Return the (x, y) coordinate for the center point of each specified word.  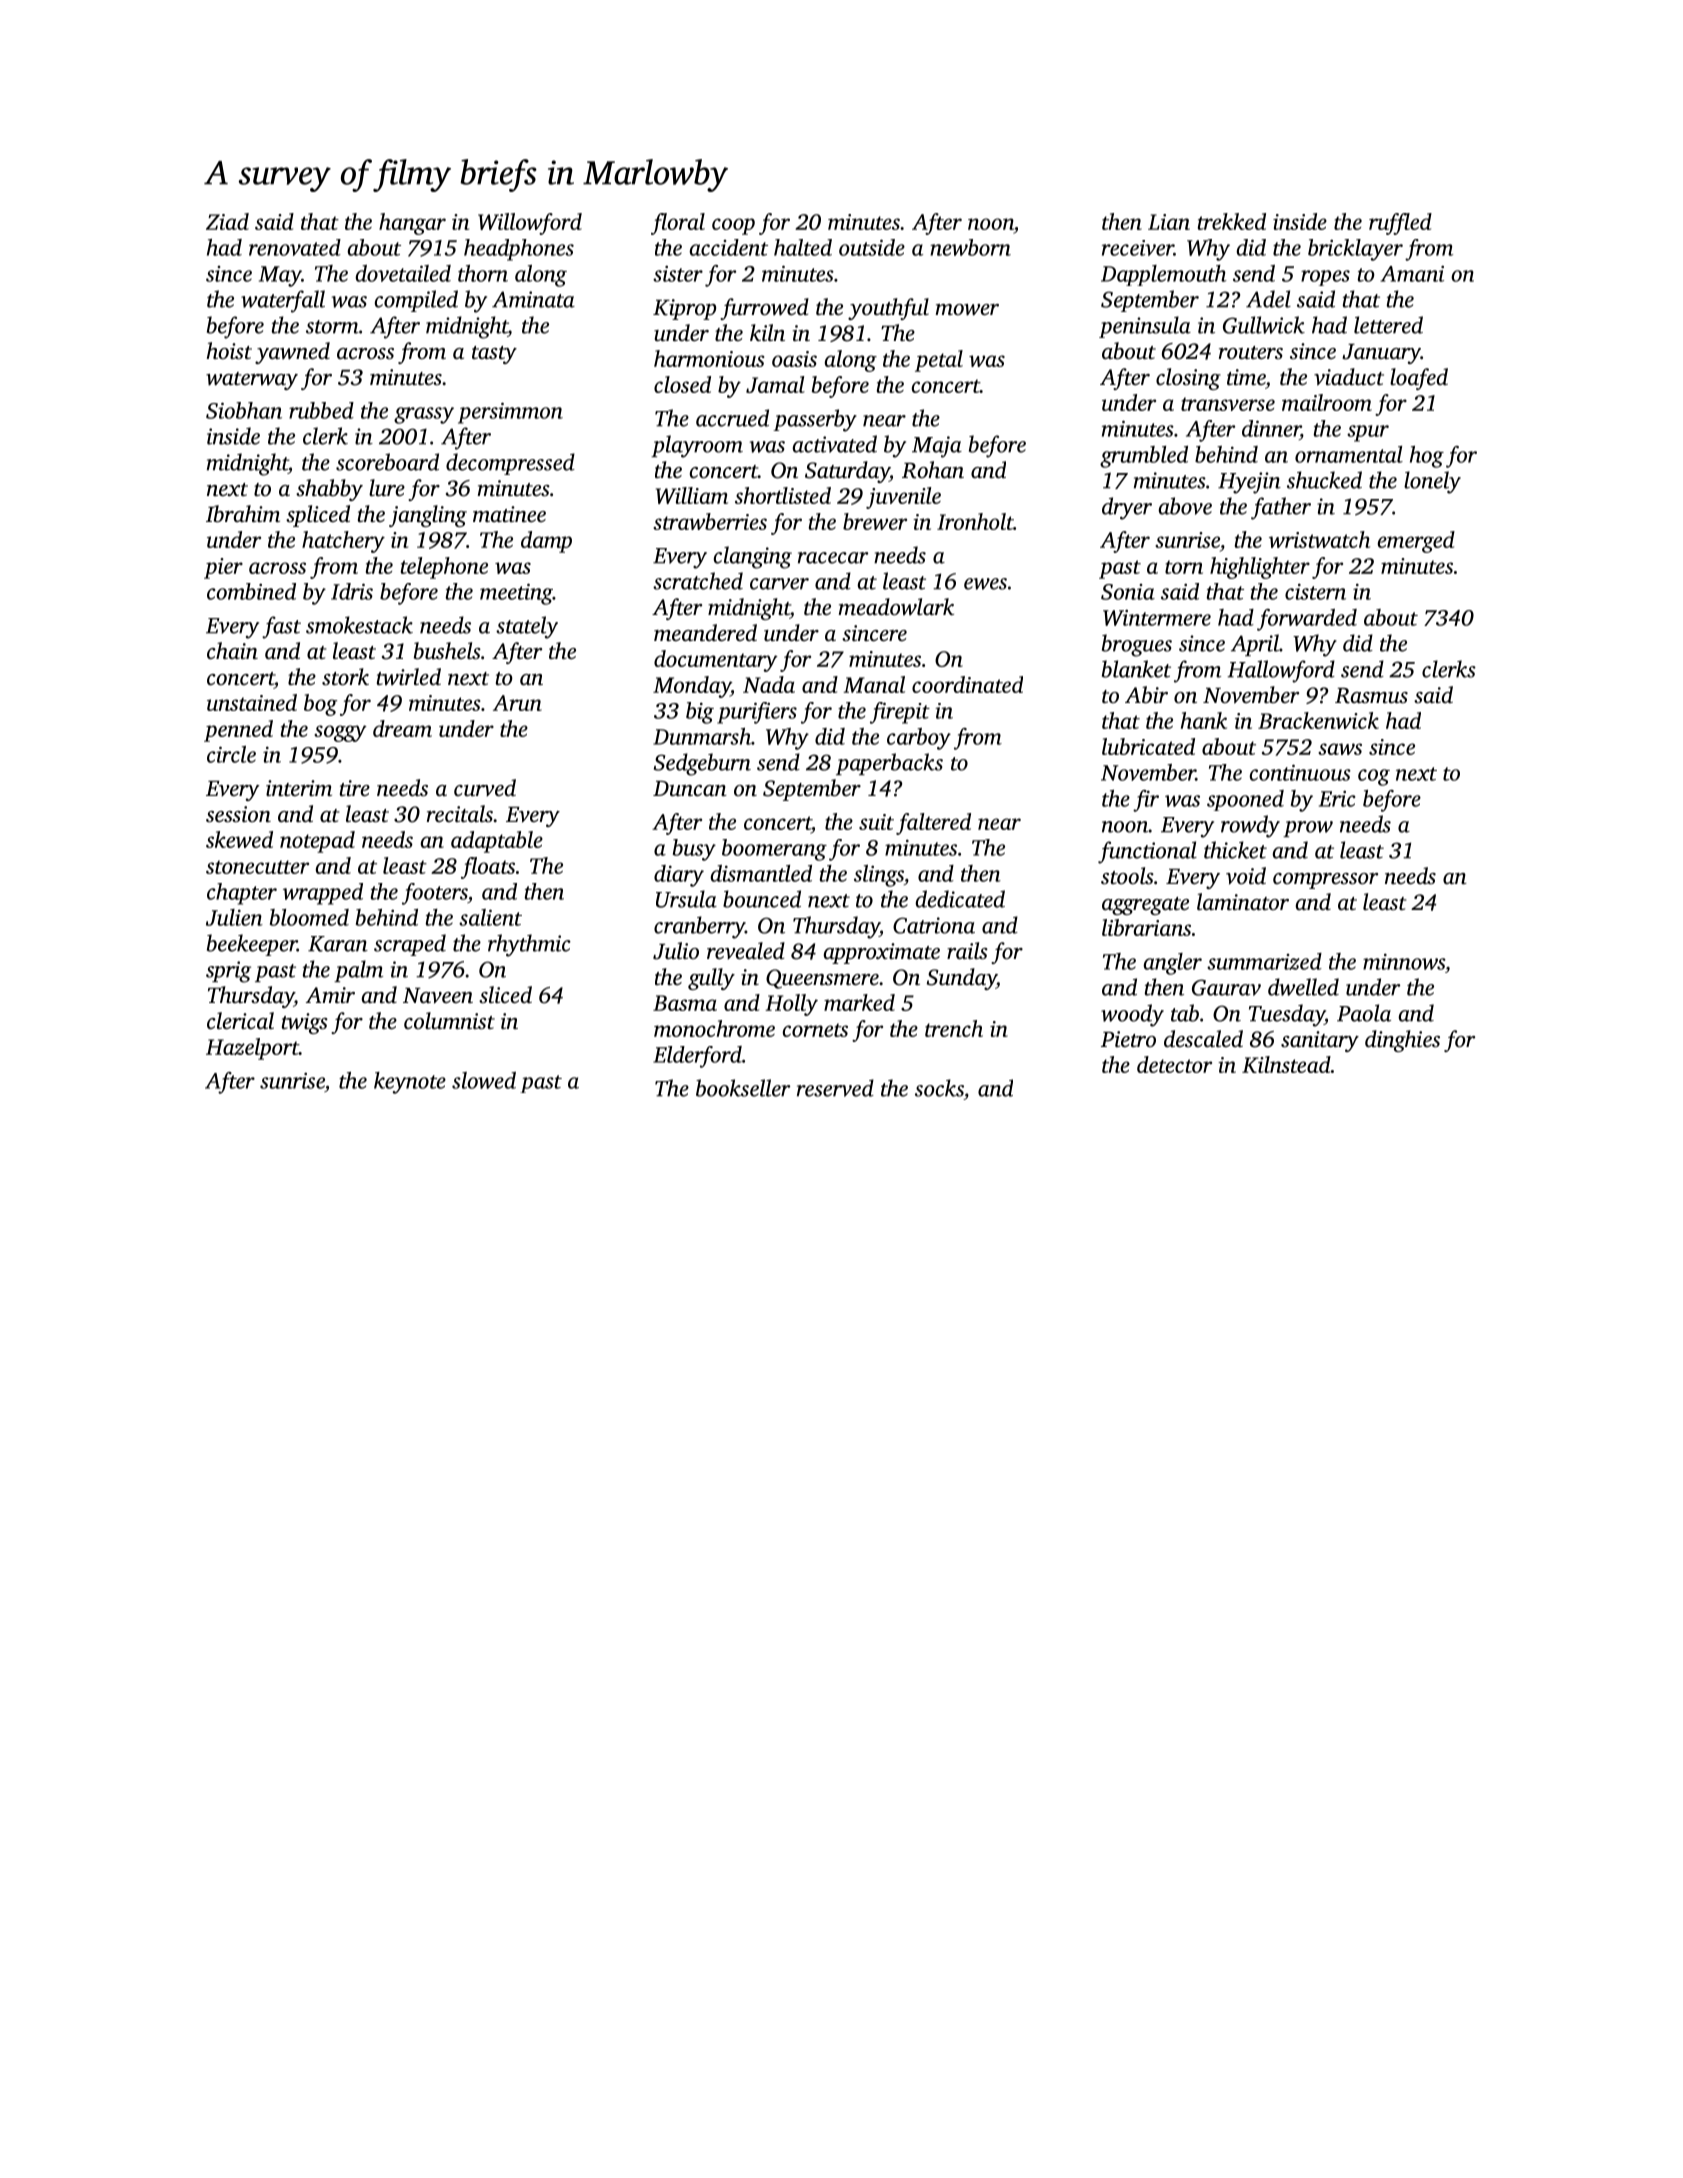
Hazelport (252, 1049)
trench (954, 1028)
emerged (1416, 542)
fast (281, 627)
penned (238, 731)
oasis (794, 359)
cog (1374, 777)
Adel (1268, 299)
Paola (1364, 1013)
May (280, 276)
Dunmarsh (702, 736)
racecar (833, 558)
